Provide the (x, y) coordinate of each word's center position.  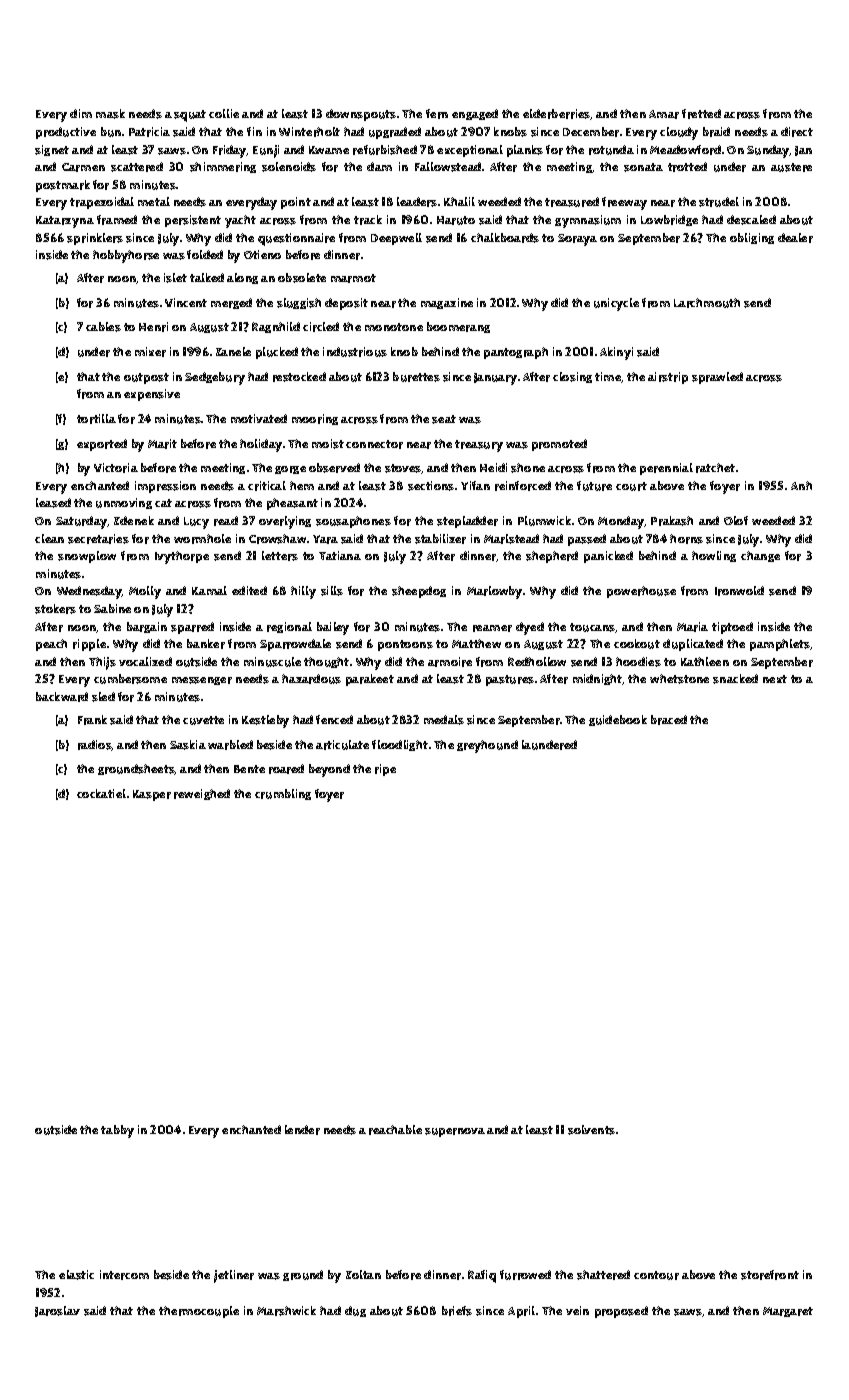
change (760, 556)
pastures (510, 680)
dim (81, 113)
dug (355, 1311)
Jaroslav (57, 1311)
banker (206, 644)
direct (797, 132)
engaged (475, 114)
